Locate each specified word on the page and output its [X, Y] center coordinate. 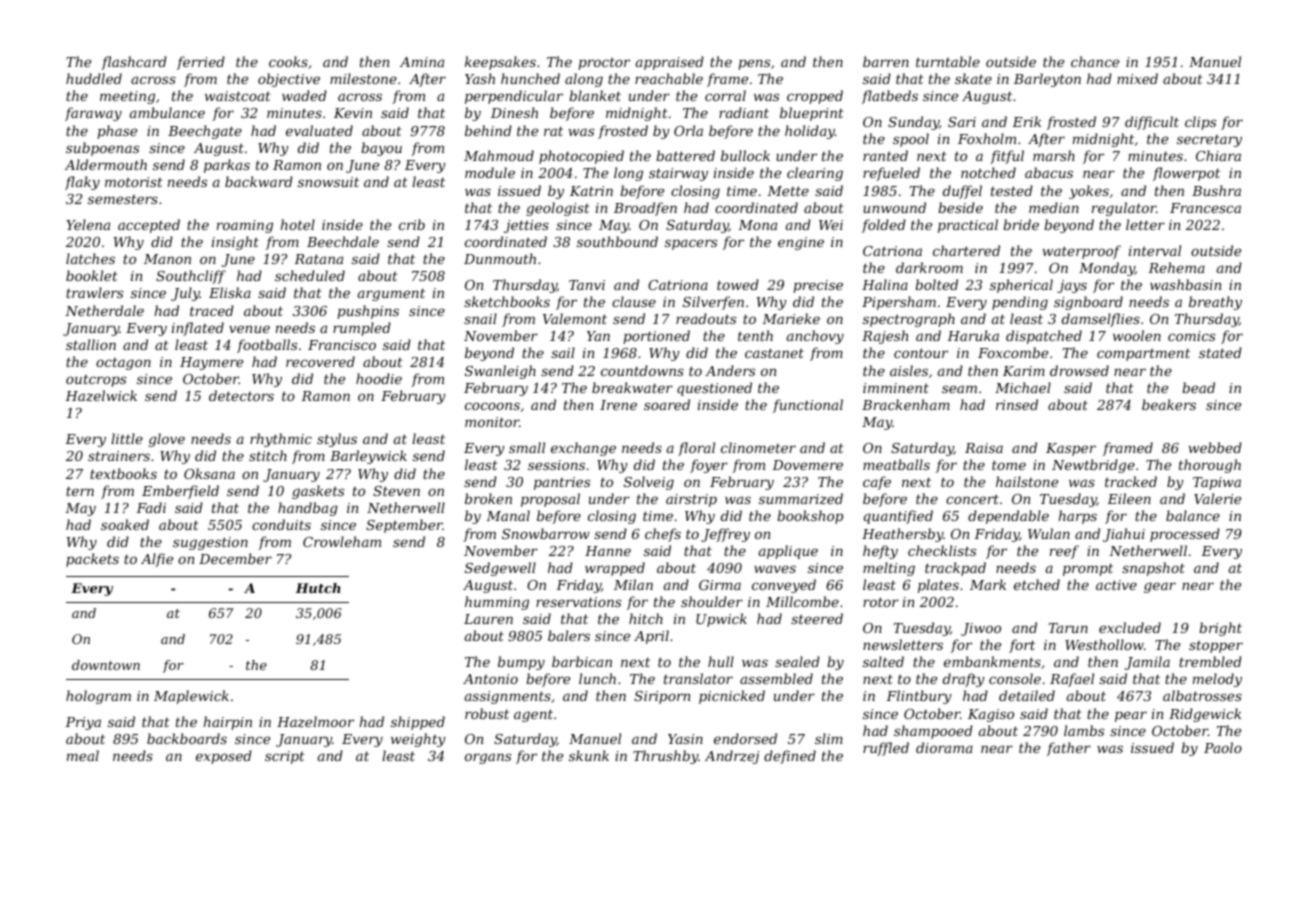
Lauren [488, 619]
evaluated [319, 130]
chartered [966, 250]
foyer [709, 466]
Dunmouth [500, 258]
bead [1198, 387]
